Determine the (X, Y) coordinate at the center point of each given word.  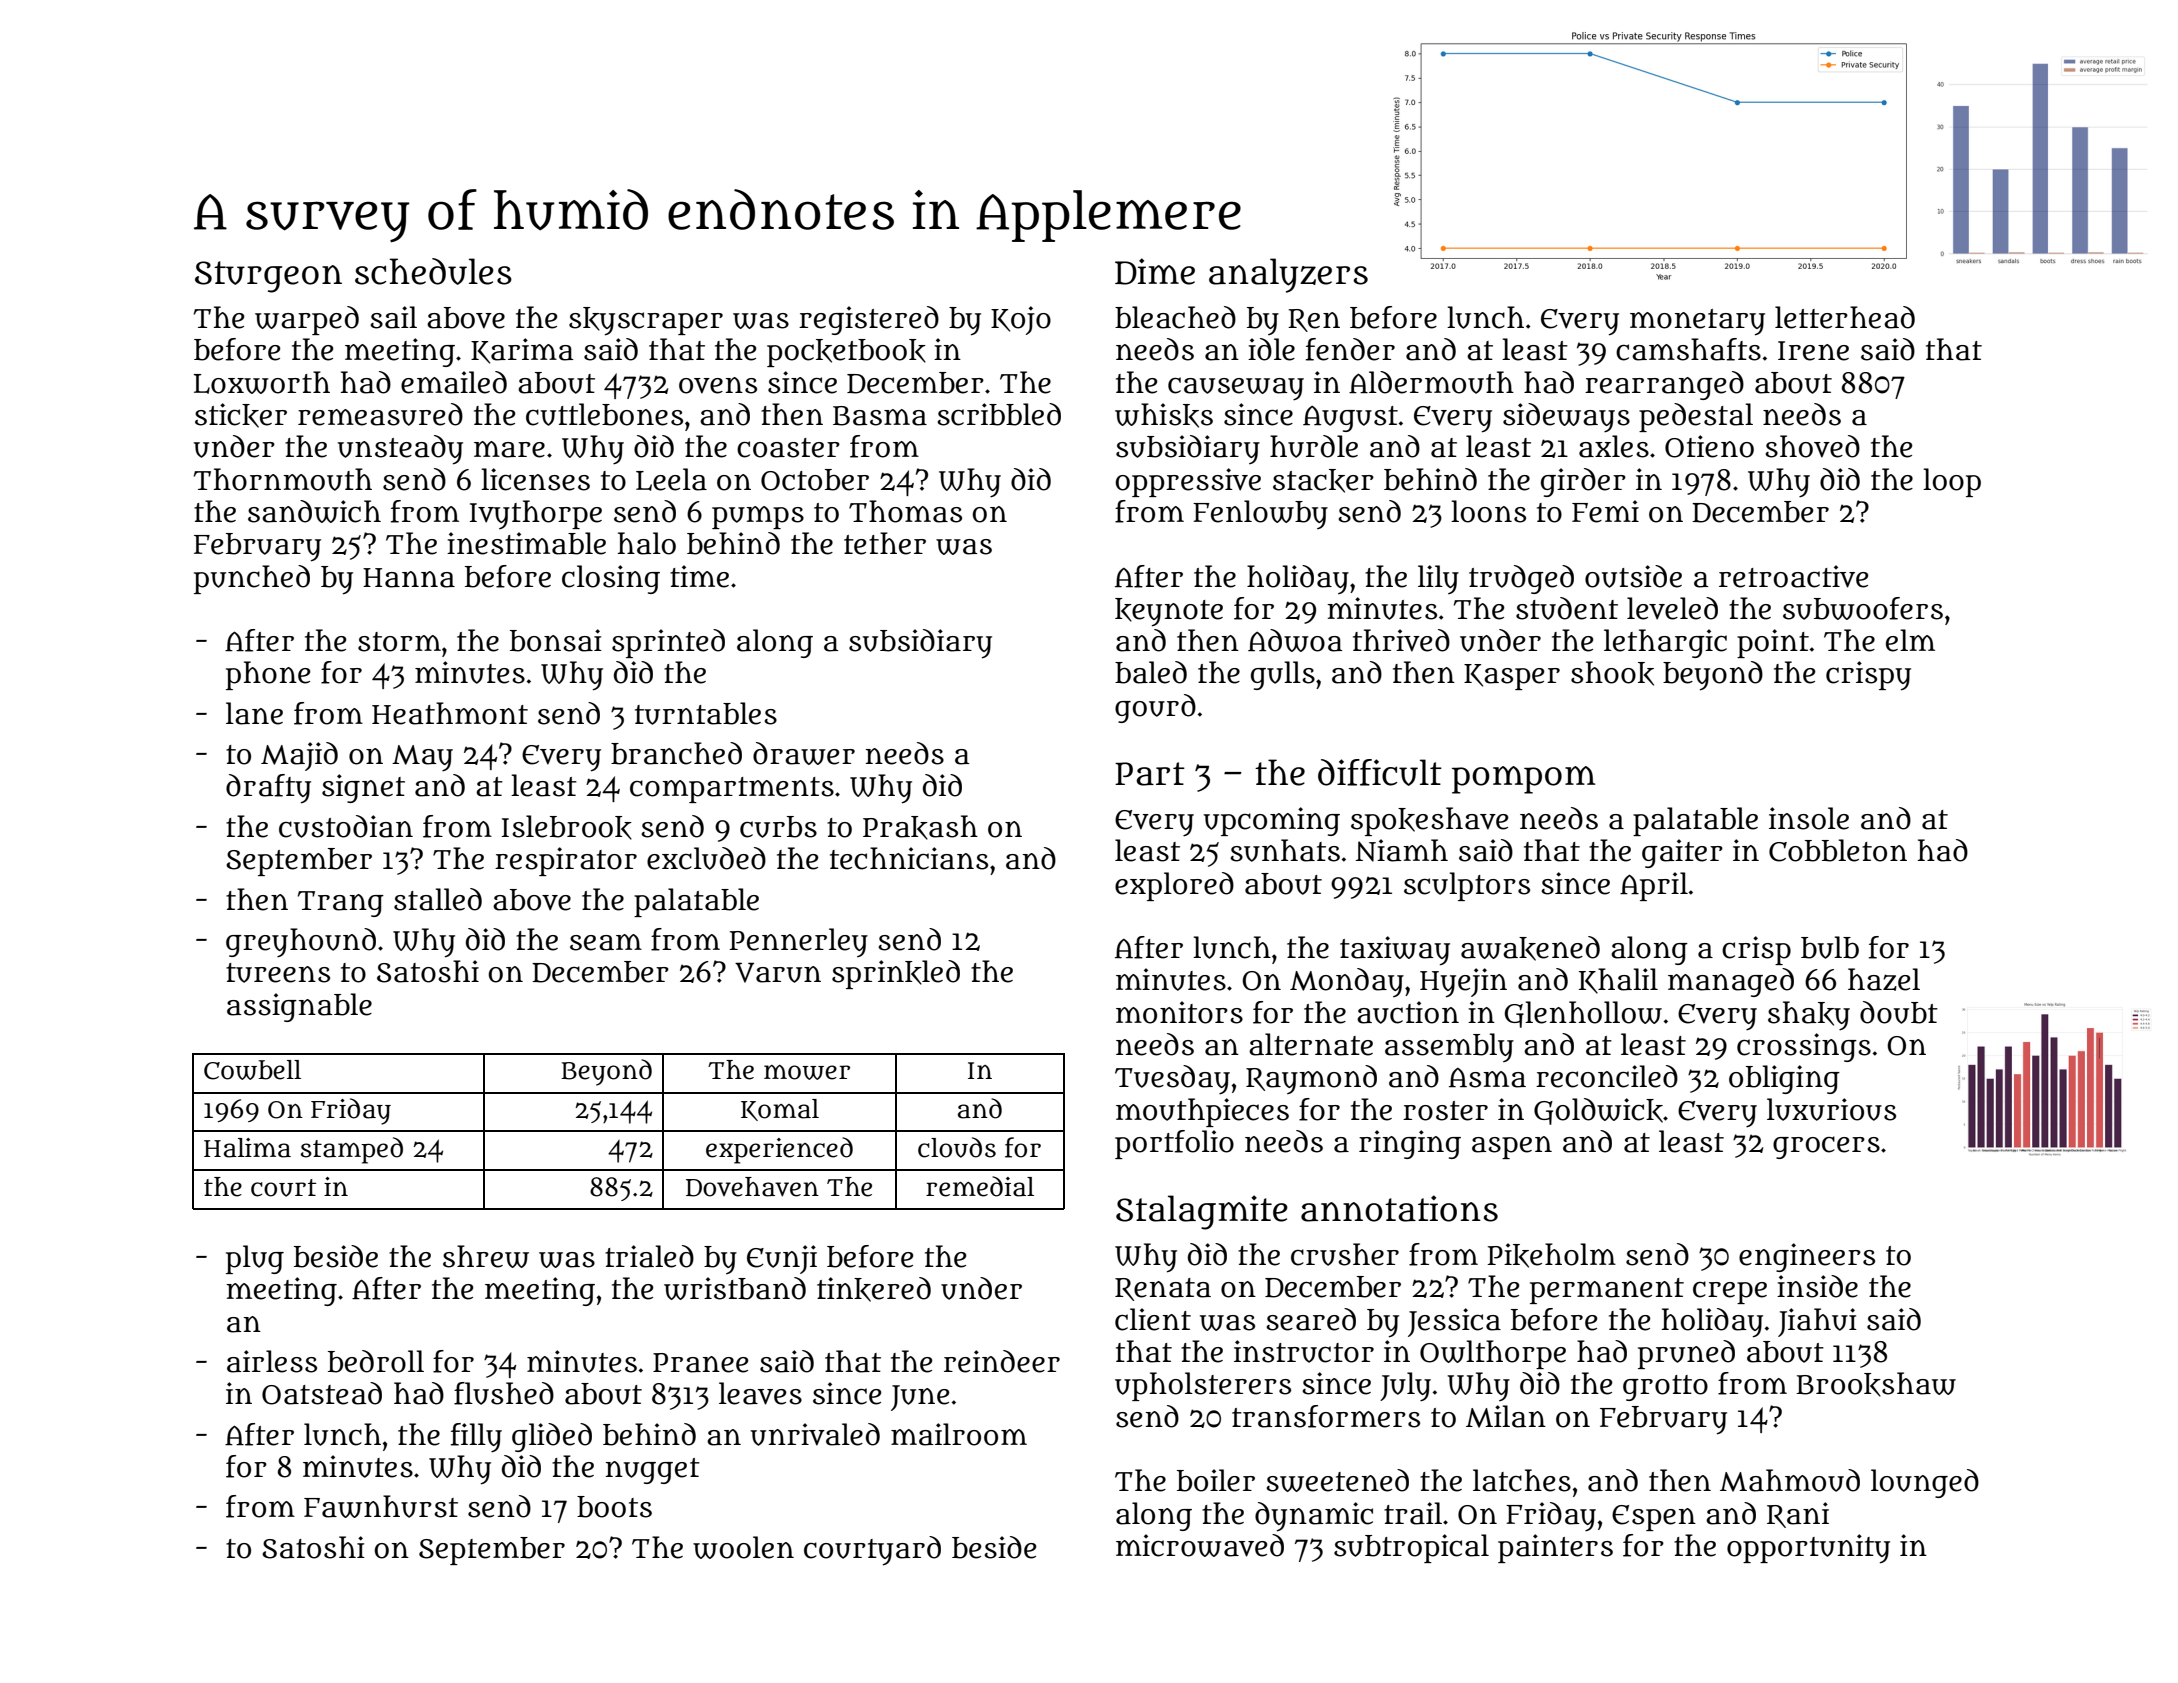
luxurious (1831, 1109)
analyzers (1288, 275)
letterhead (1845, 317)
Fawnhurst (381, 1506)
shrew (486, 1256)
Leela (671, 479)
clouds (957, 1147)
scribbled (999, 414)
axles (1614, 446)
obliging (1784, 1079)
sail (393, 317)
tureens (278, 973)
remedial (980, 1186)
